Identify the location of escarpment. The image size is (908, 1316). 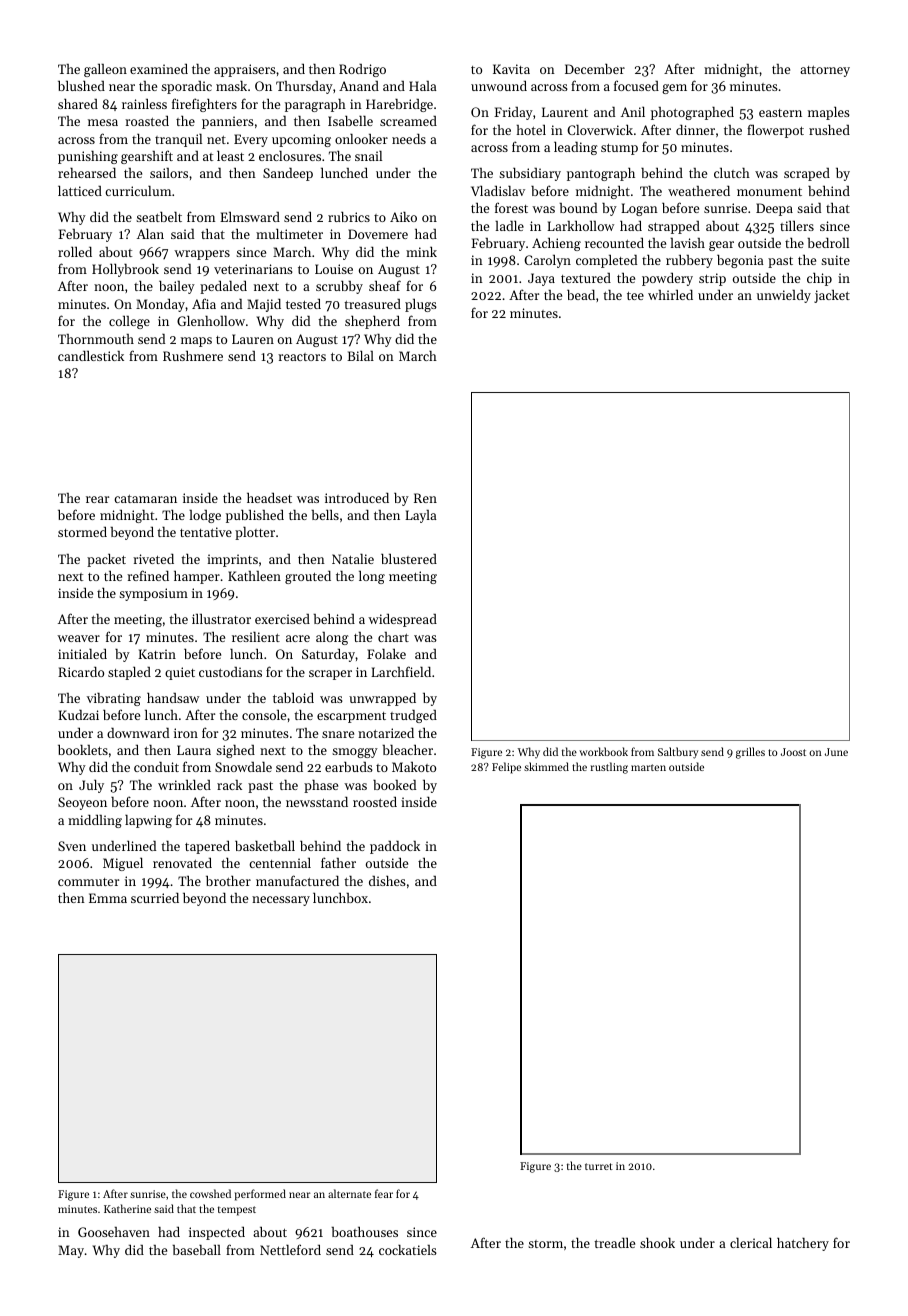
(351, 717).
